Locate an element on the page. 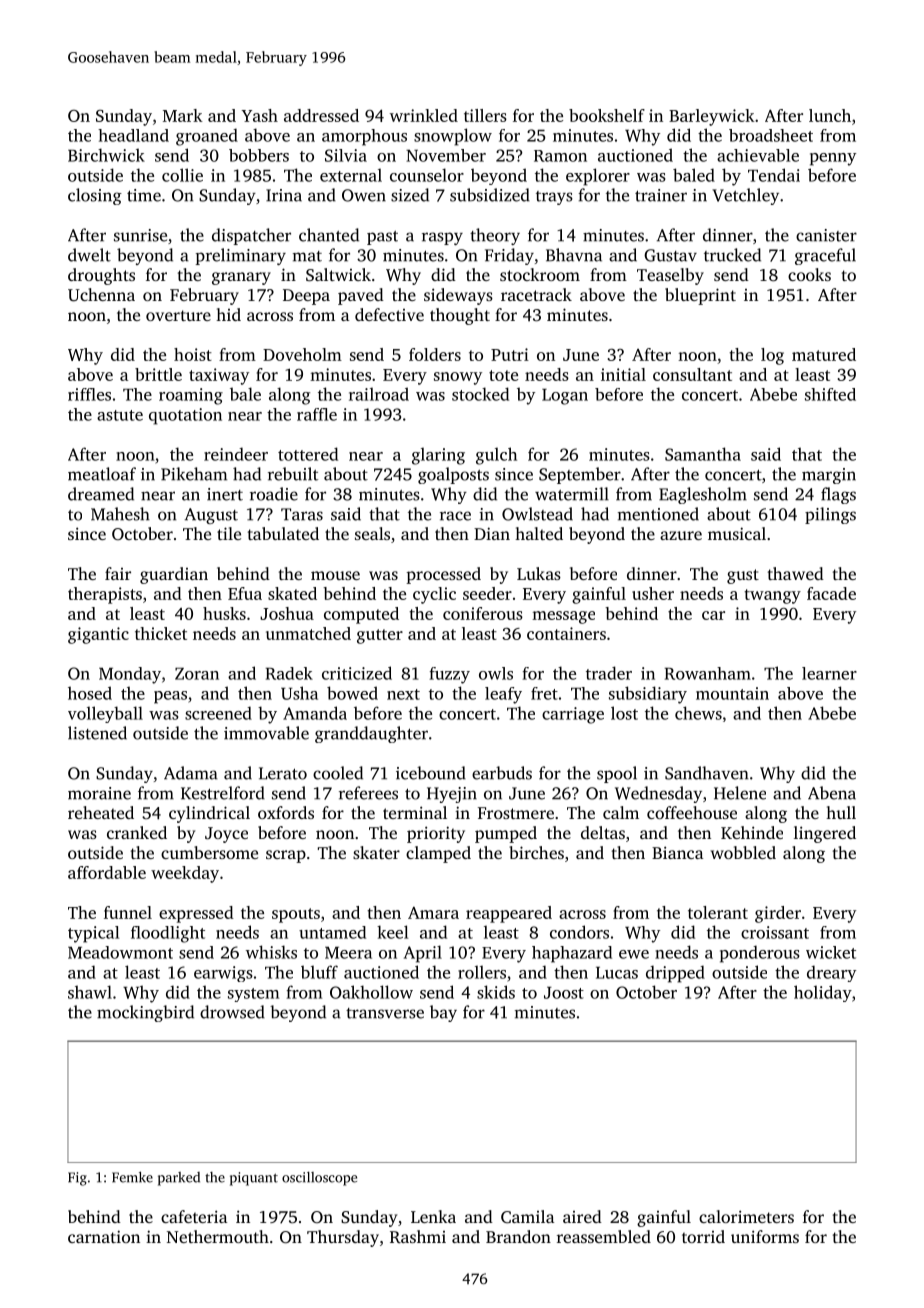  holiday is located at coordinates (823, 993).
